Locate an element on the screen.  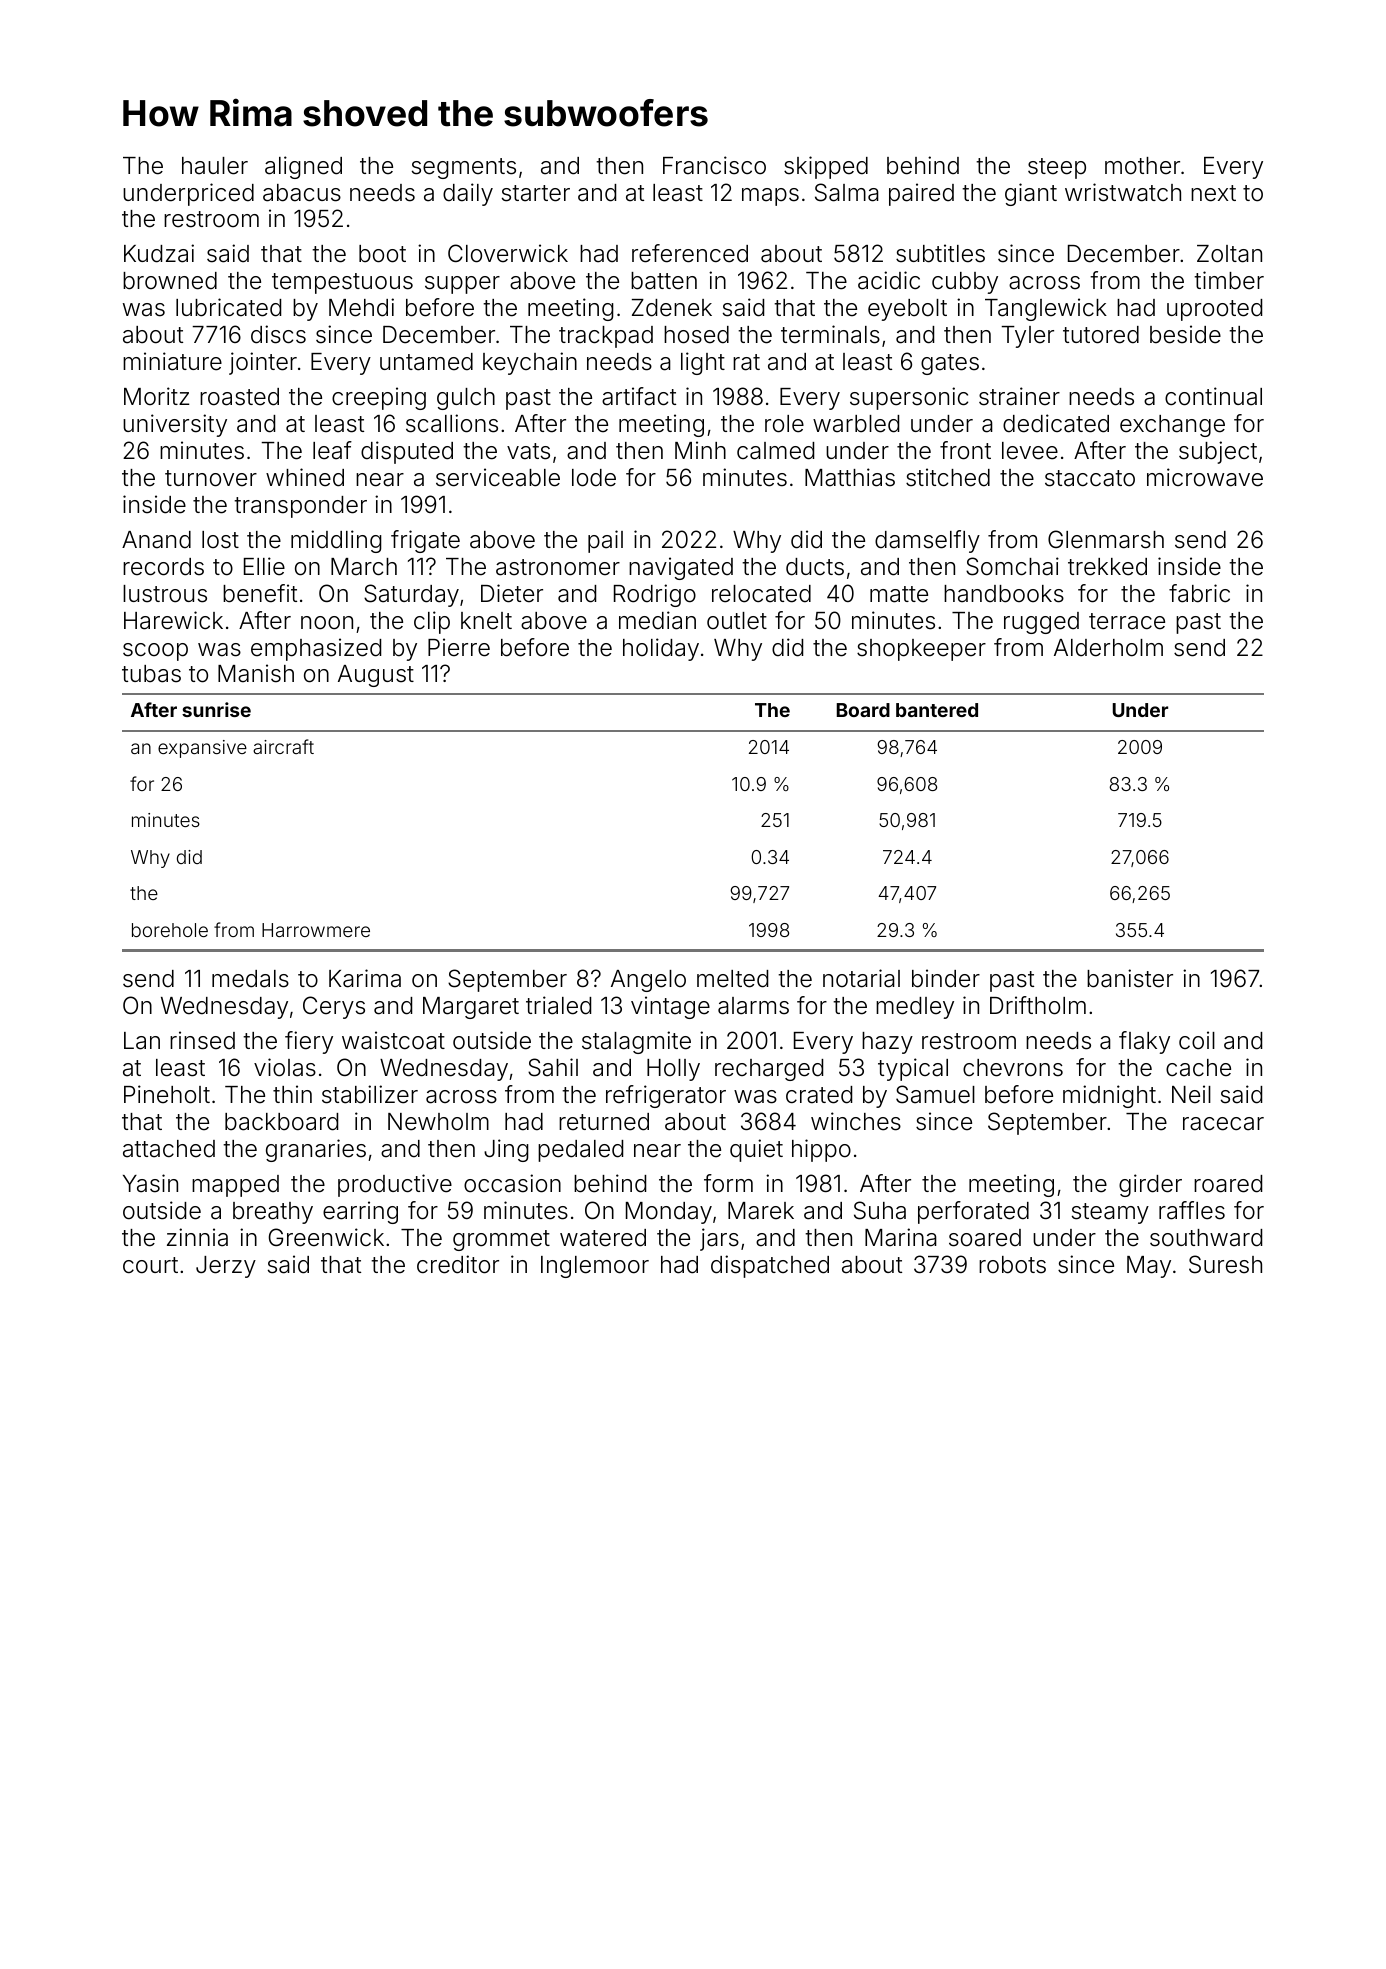
staccato is located at coordinates (1090, 478).
